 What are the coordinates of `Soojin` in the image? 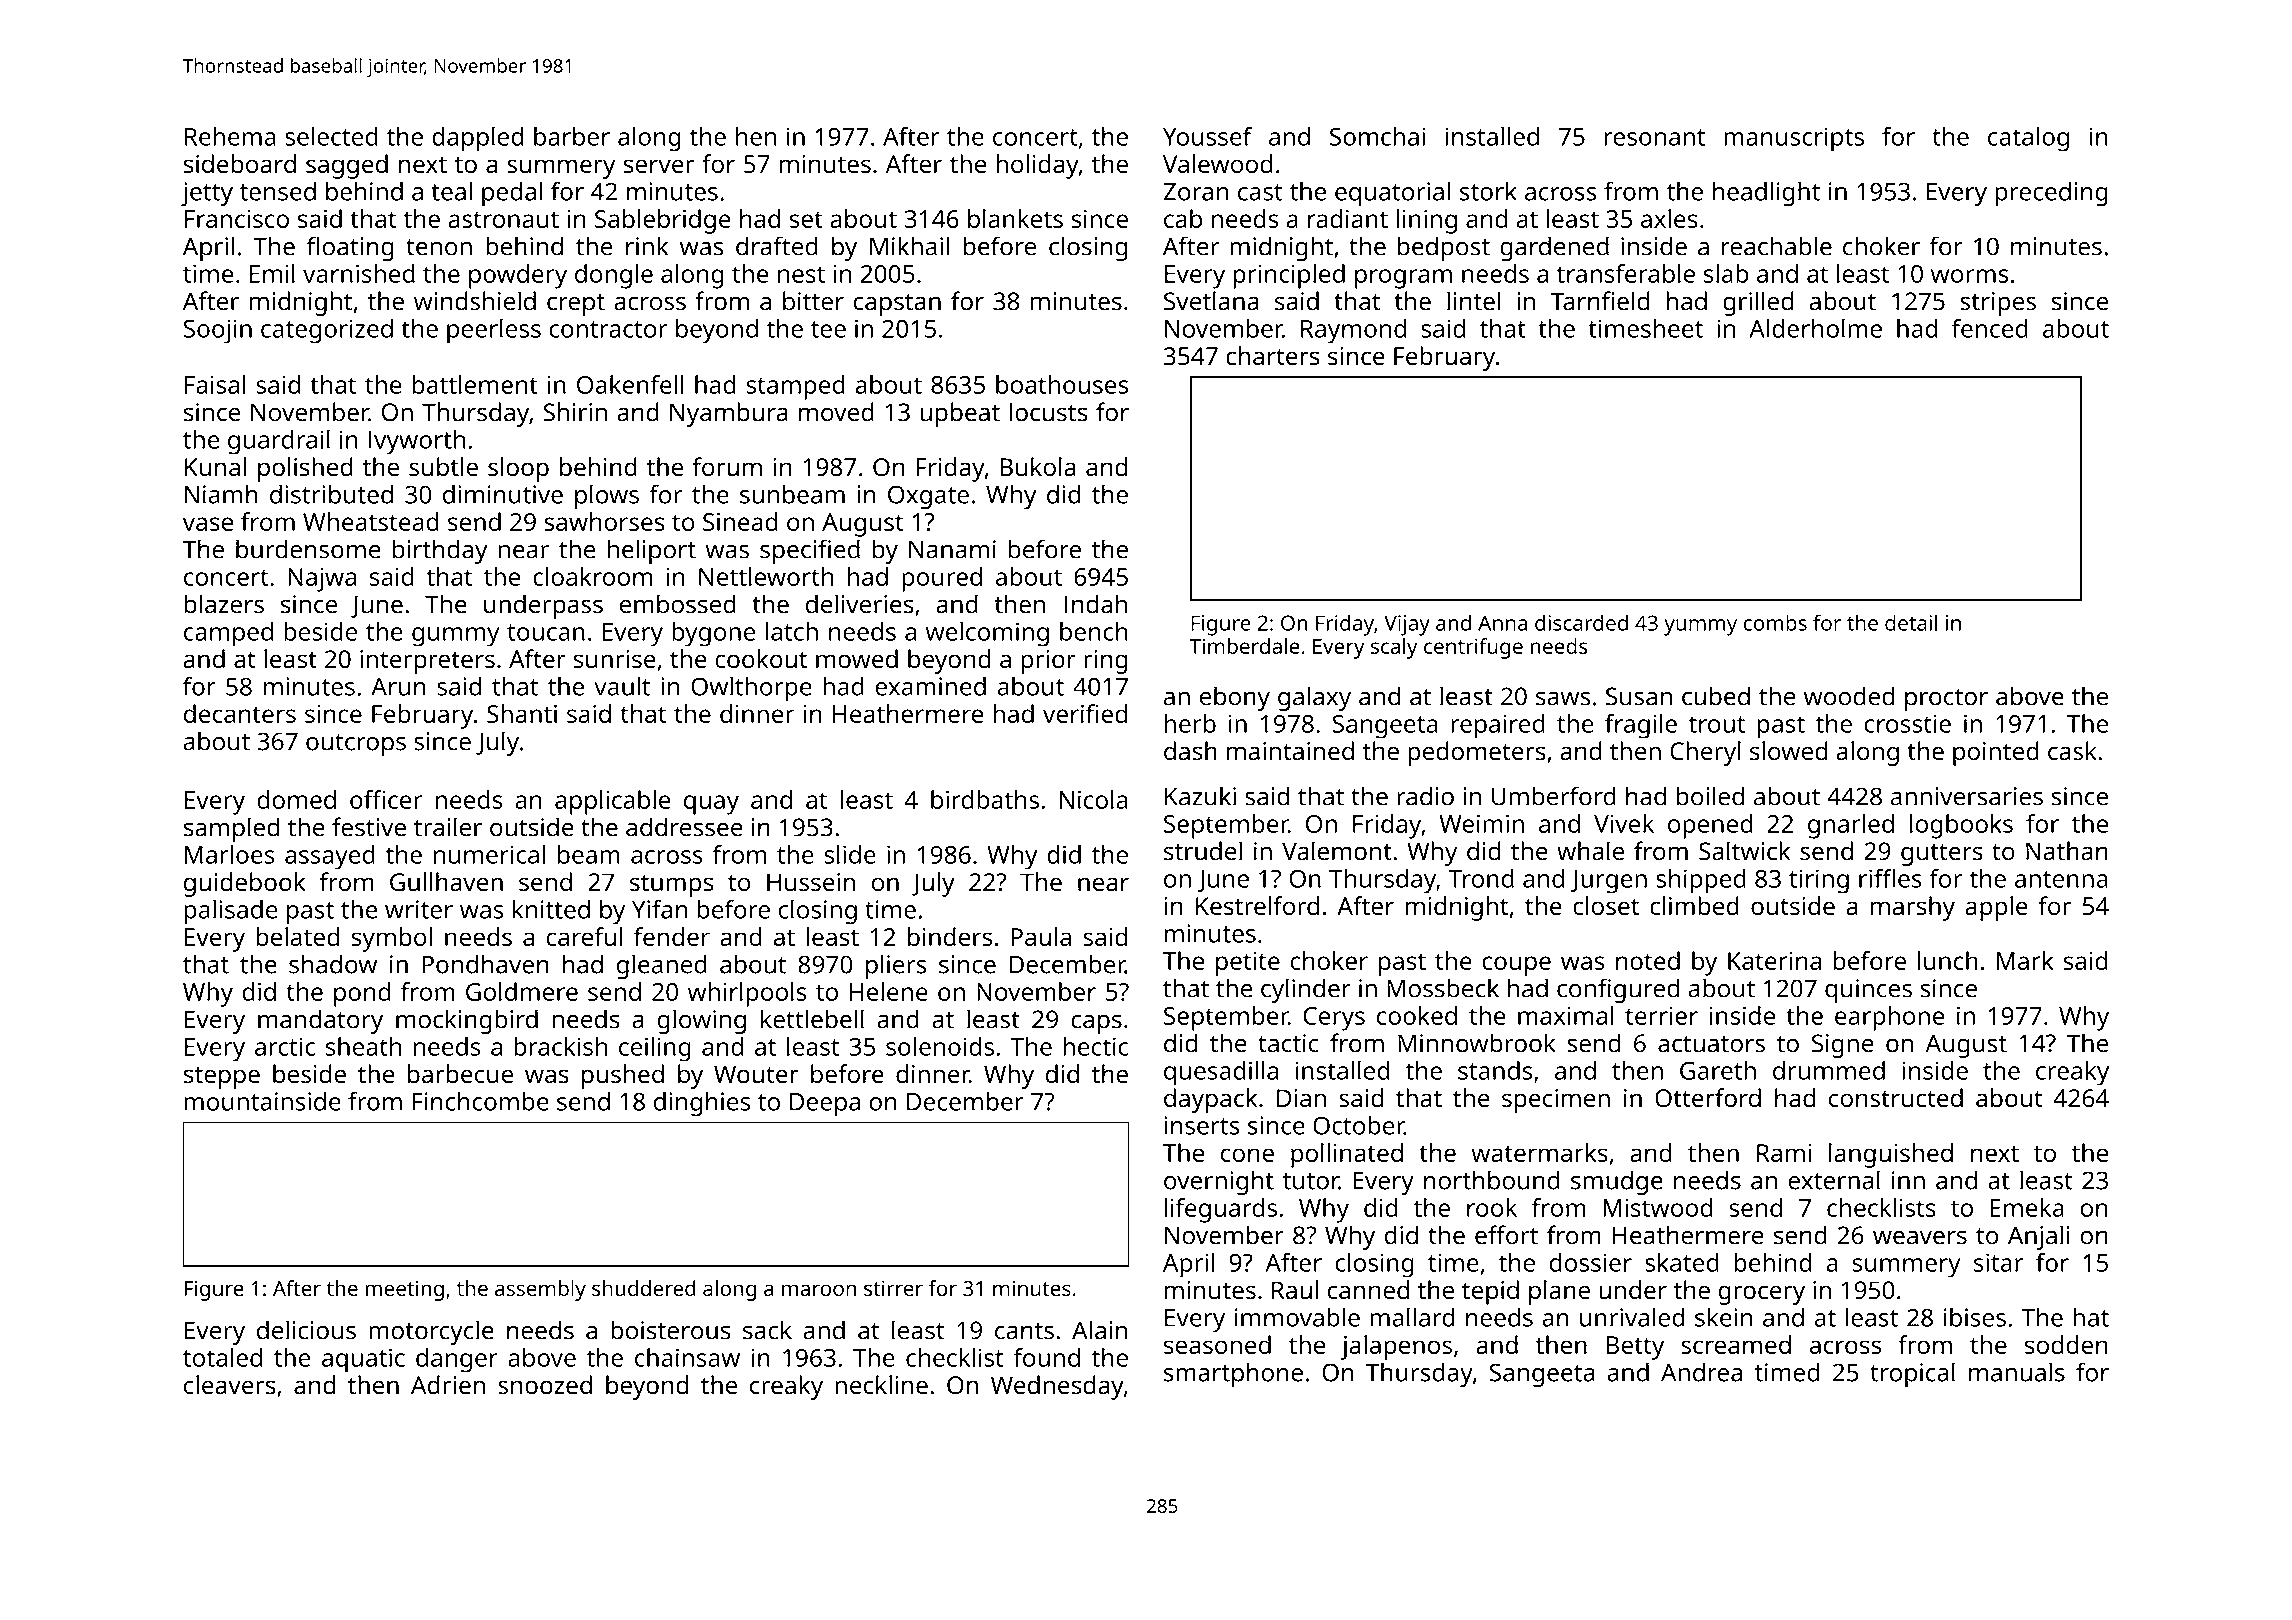 It's located at (218, 331).
